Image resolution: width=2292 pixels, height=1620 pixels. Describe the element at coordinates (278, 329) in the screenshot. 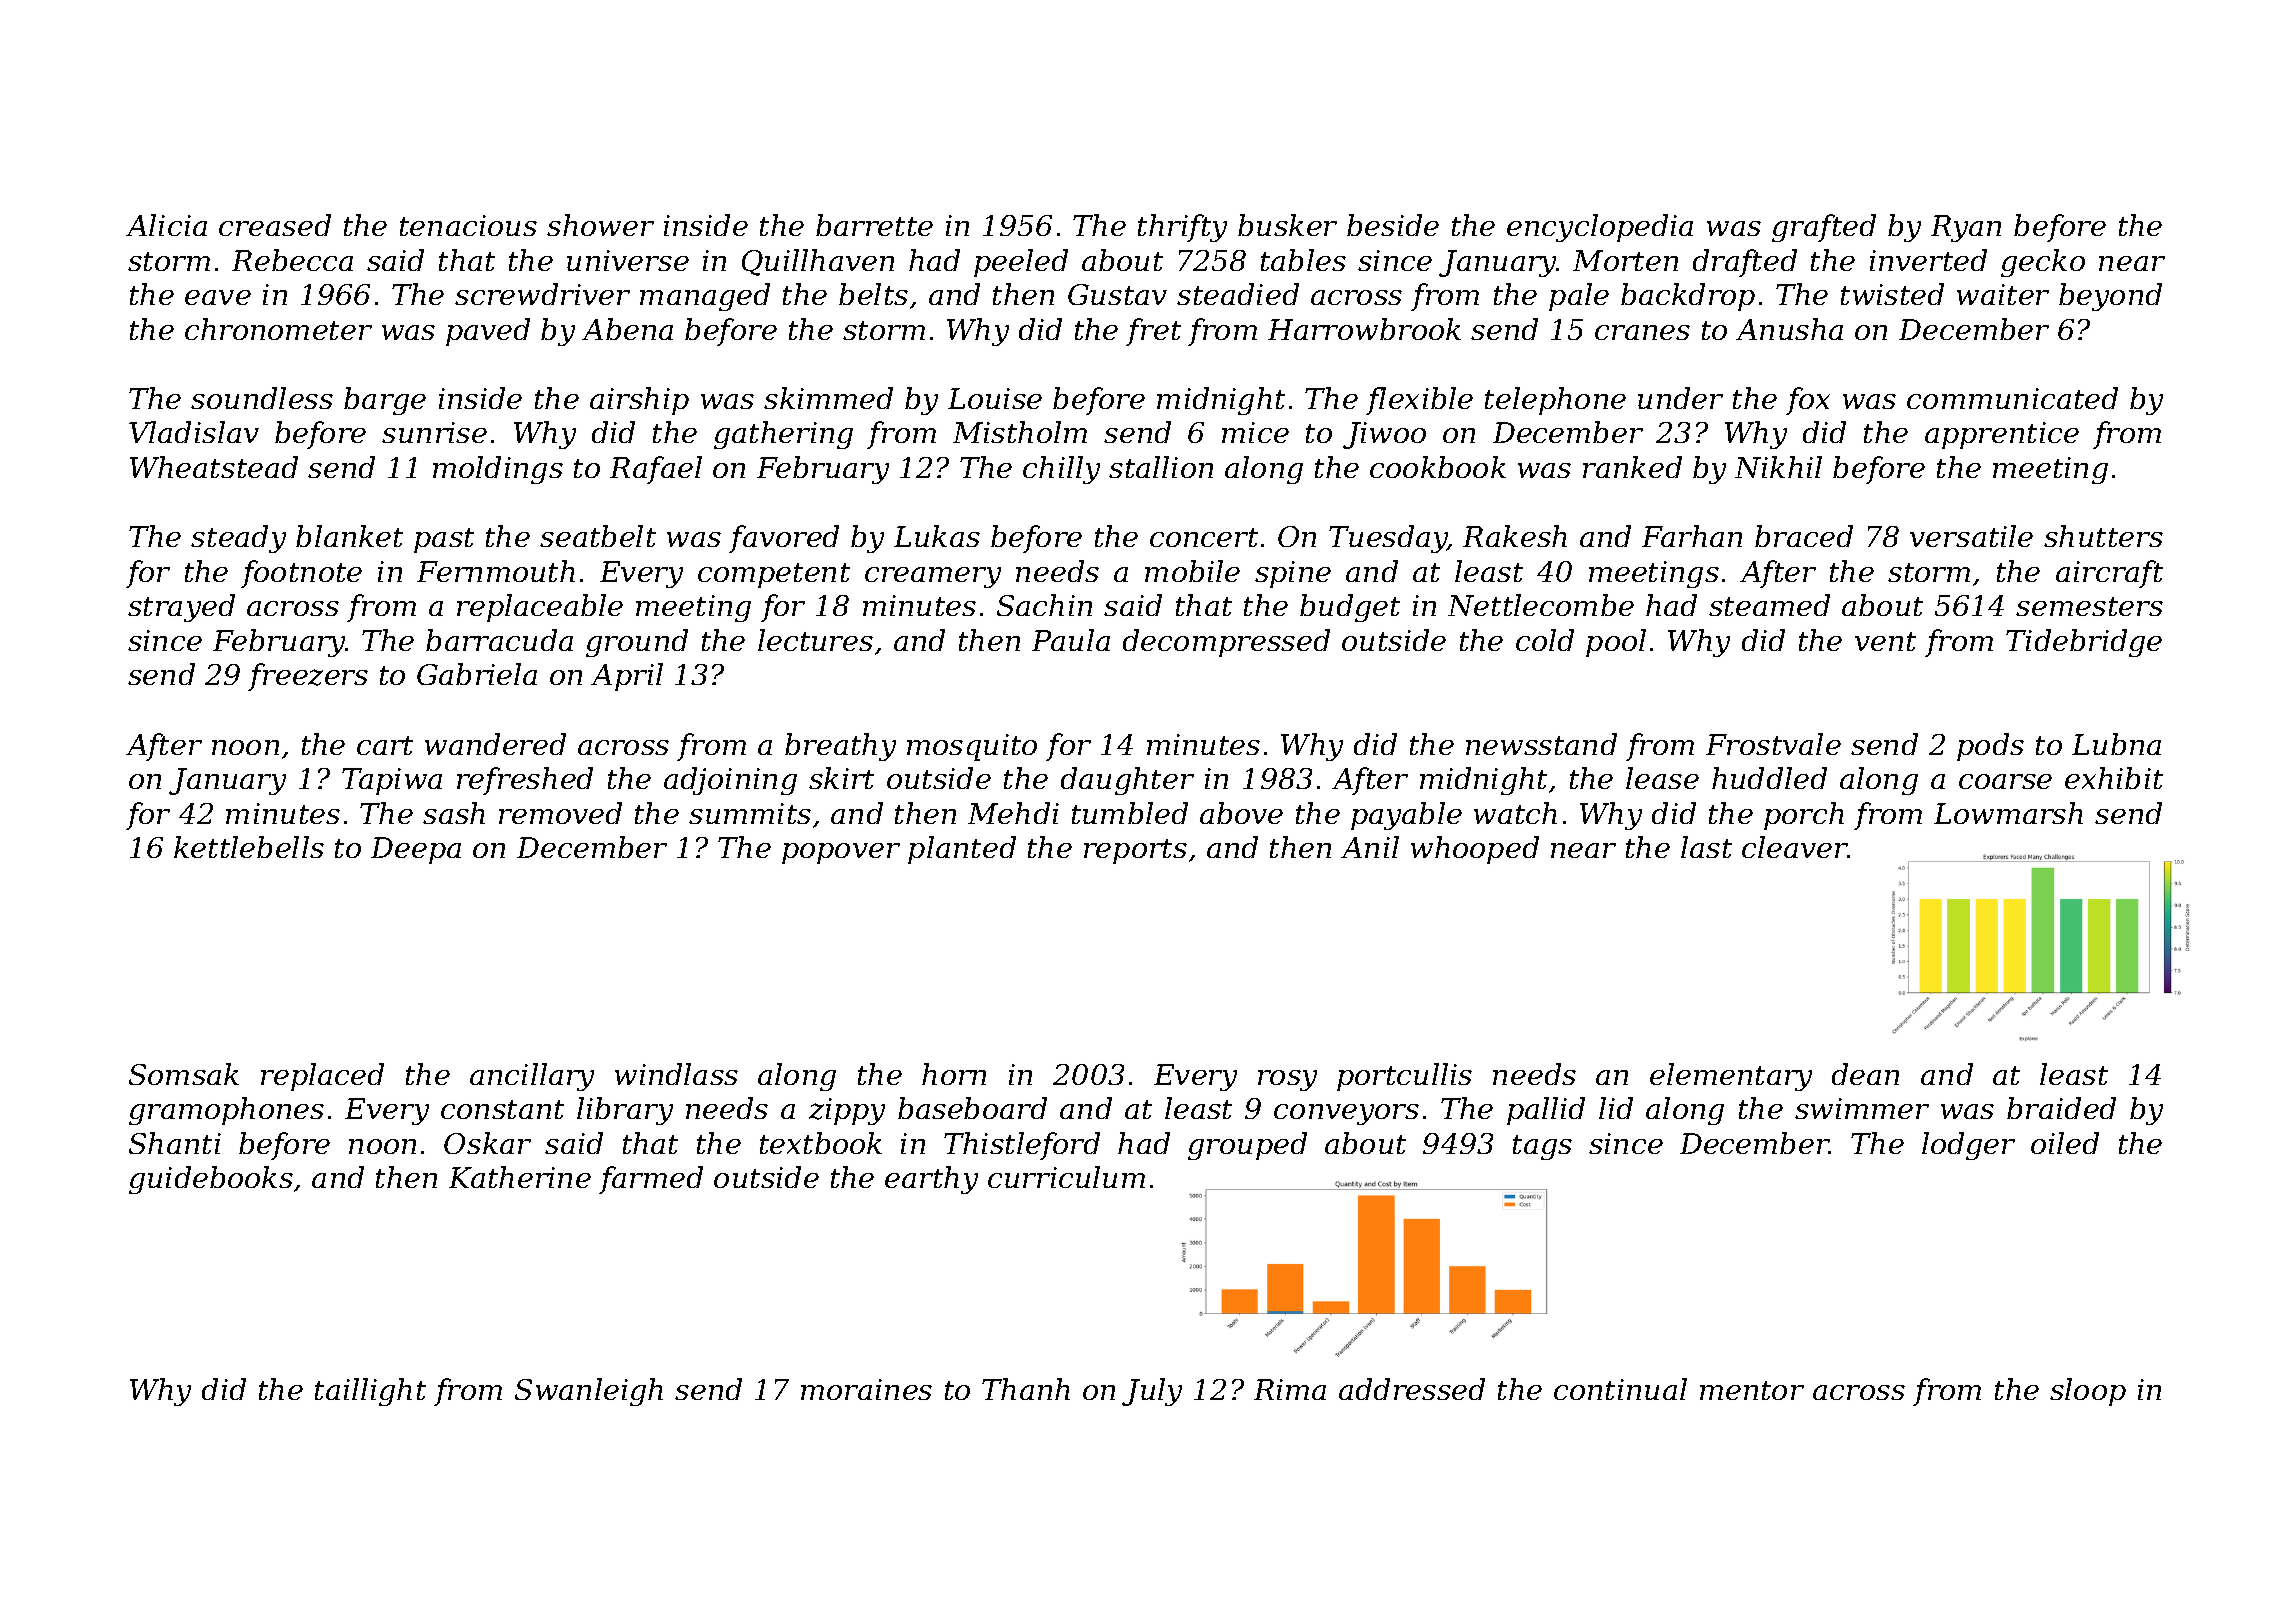

I see `chronometer` at that location.
